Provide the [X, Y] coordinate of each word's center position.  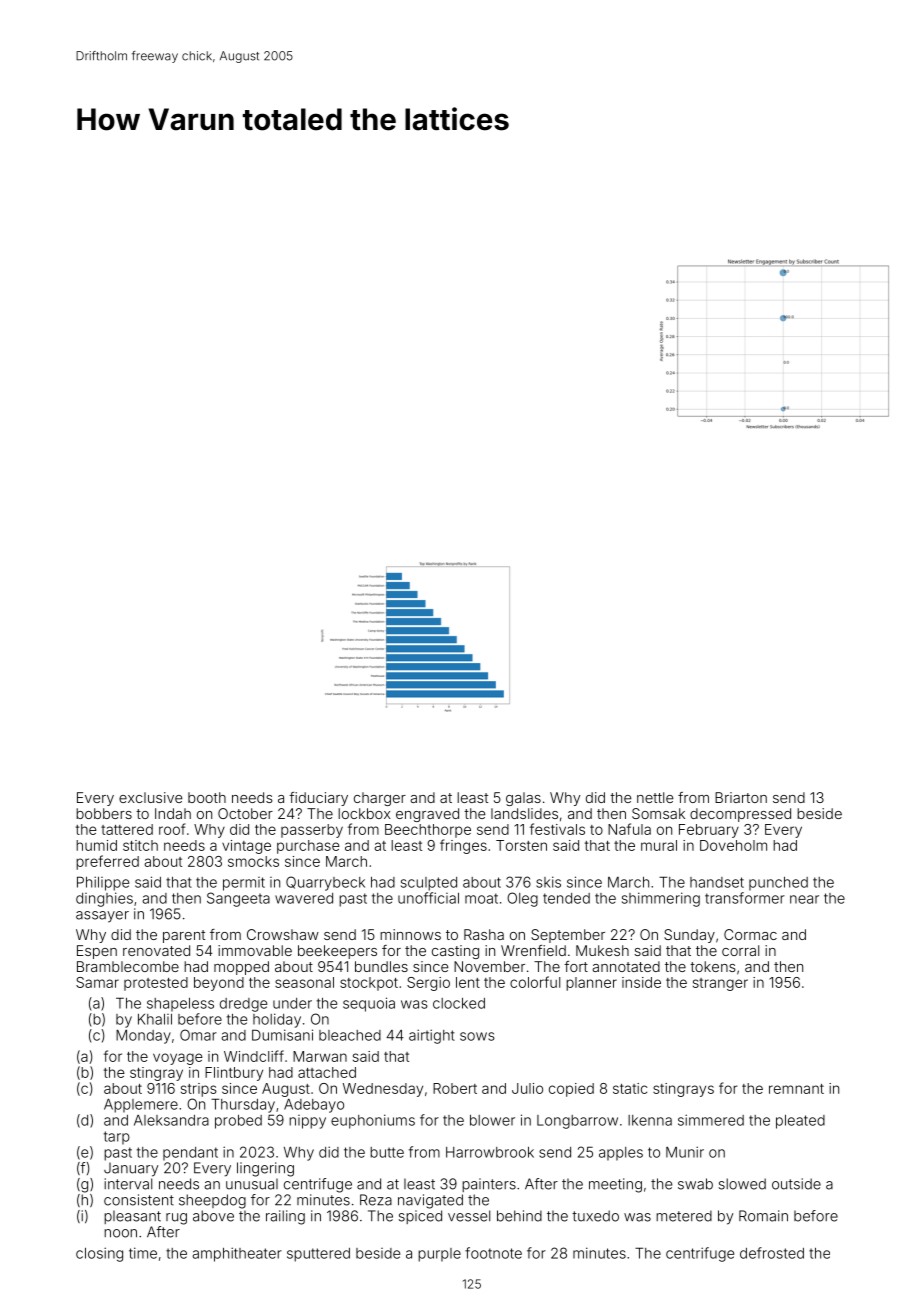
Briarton [741, 797]
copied [571, 1090]
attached [327, 1072]
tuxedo [595, 1216]
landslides [524, 813]
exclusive [150, 797]
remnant [796, 1089]
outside [796, 1184]
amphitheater [237, 1254]
